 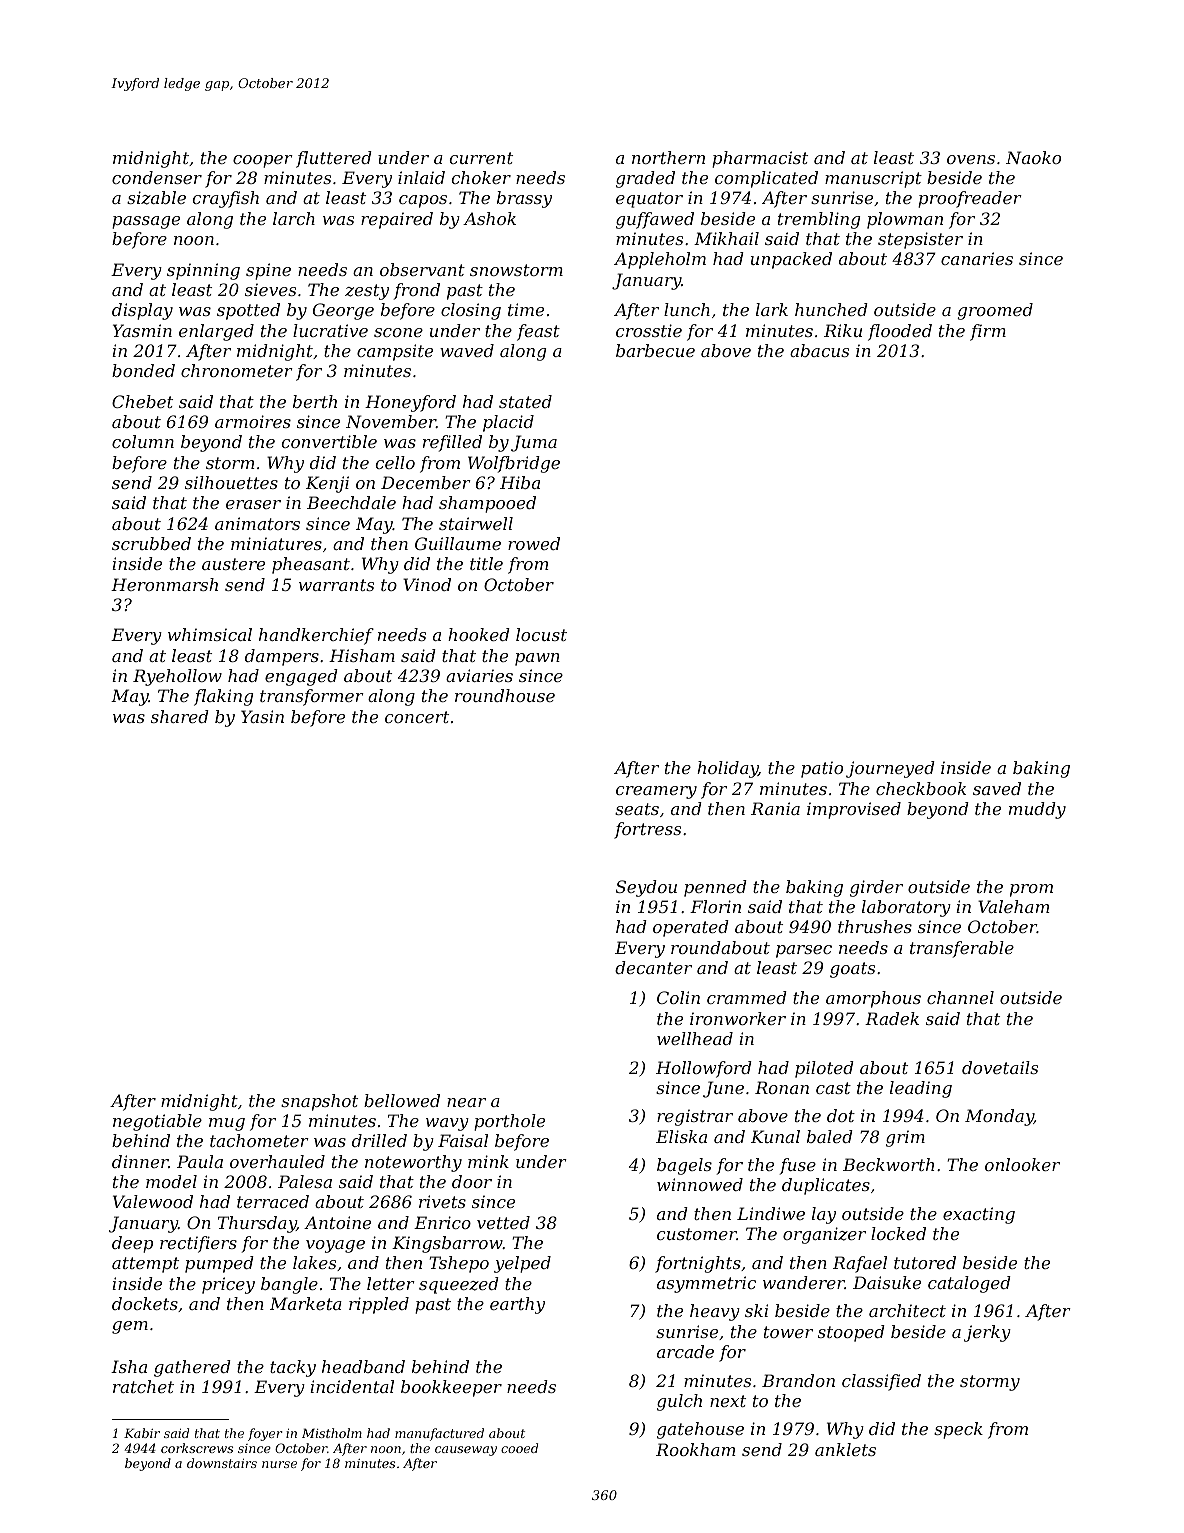 What do you see at coordinates (334, 159) in the document?
I see `fluttered` at bounding box center [334, 159].
